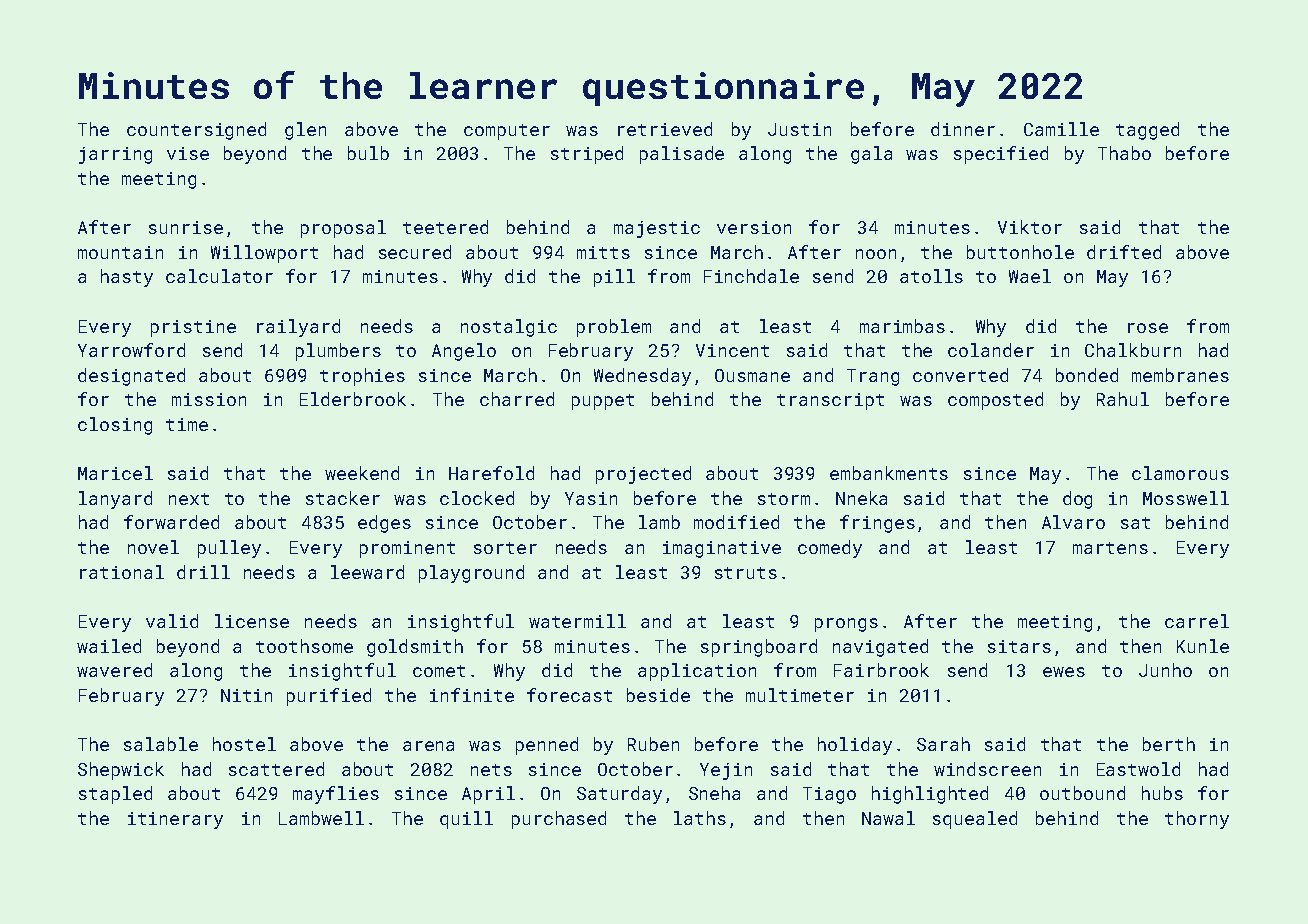  Describe the element at coordinates (121, 771) in the screenshot. I see `Shepwick` at that location.
